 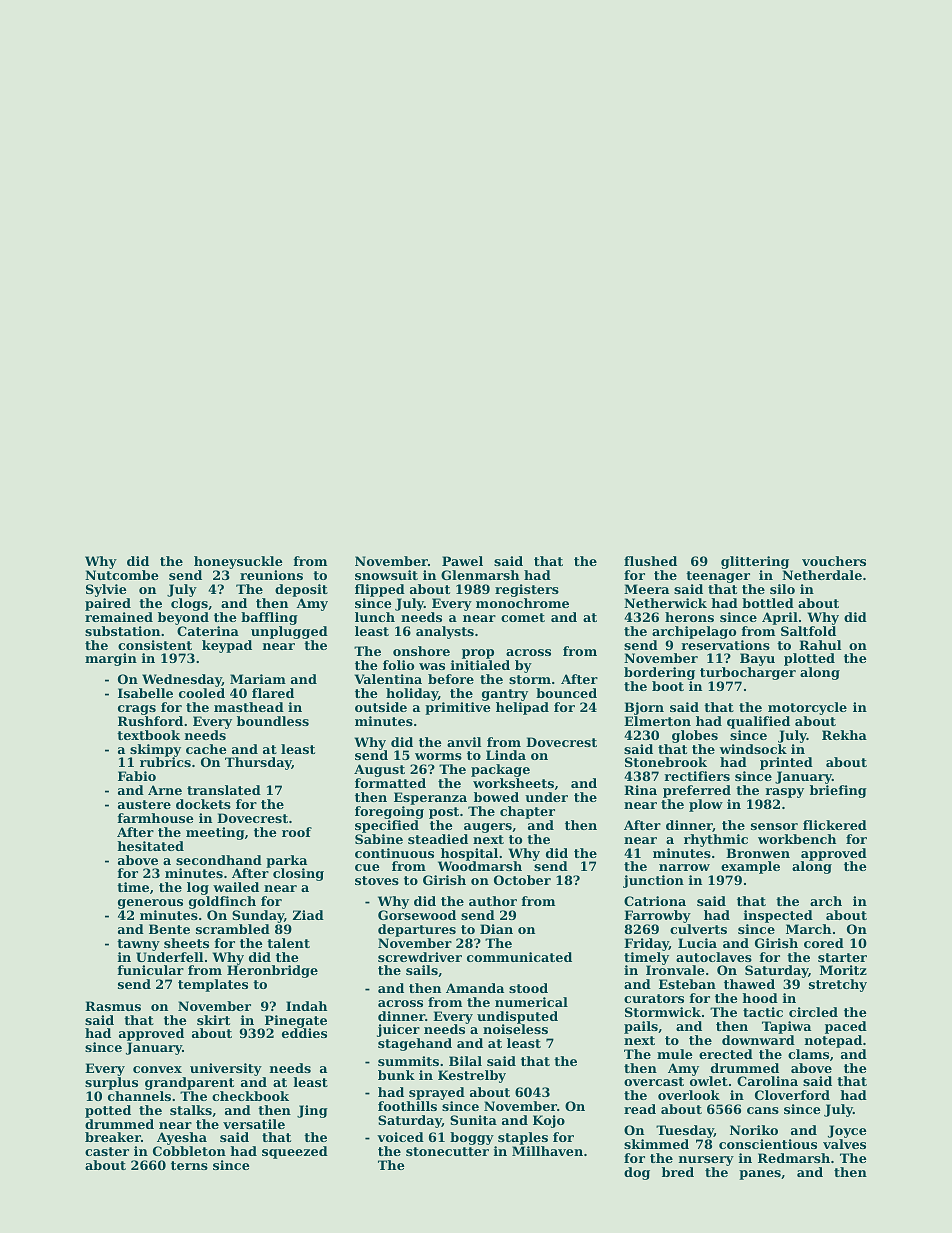 What do you see at coordinates (227, 646) in the screenshot?
I see `keypad` at bounding box center [227, 646].
